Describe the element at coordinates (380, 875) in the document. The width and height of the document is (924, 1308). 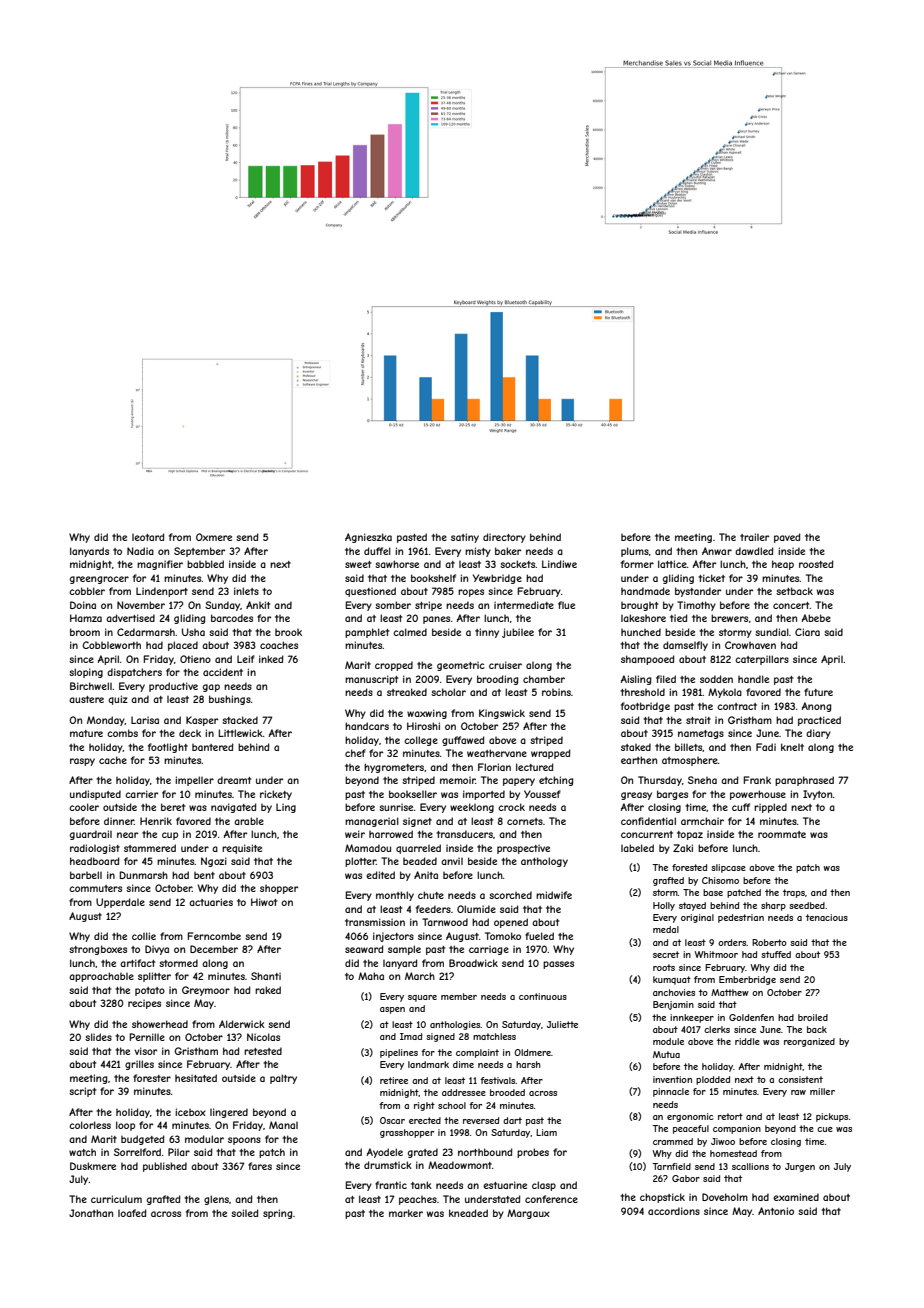
I see `edited` at that location.
